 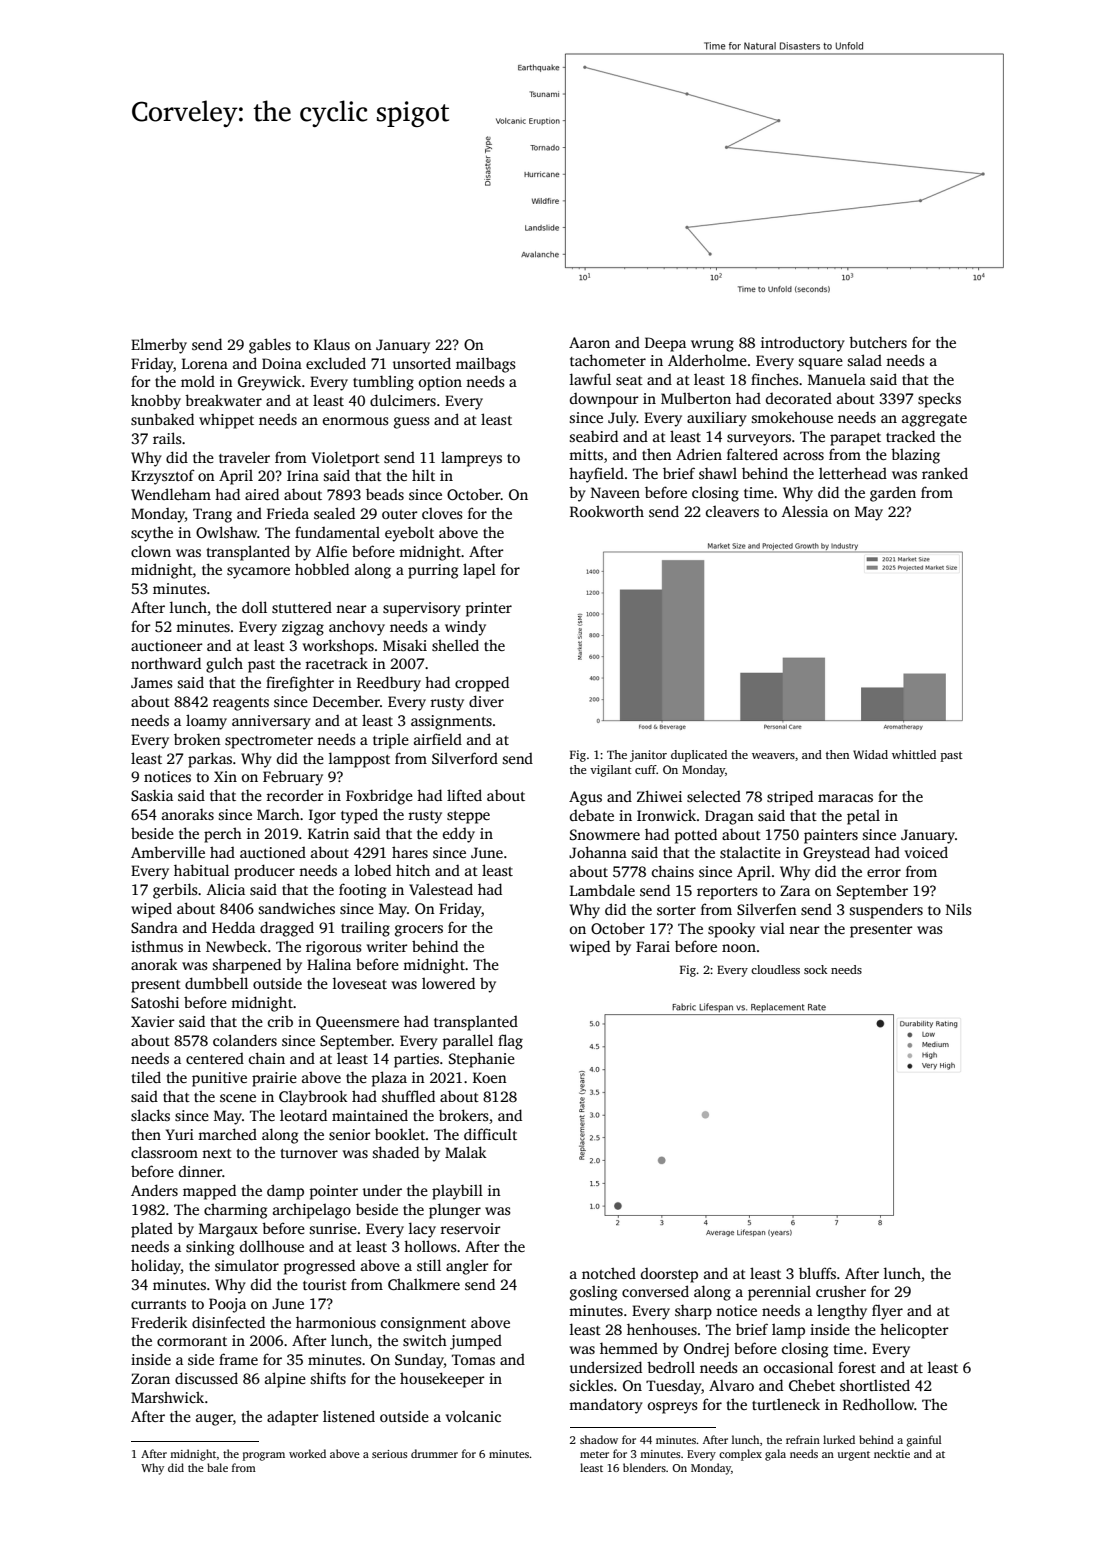 What do you see at coordinates (423, 475) in the image?
I see `hilt` at bounding box center [423, 475].
